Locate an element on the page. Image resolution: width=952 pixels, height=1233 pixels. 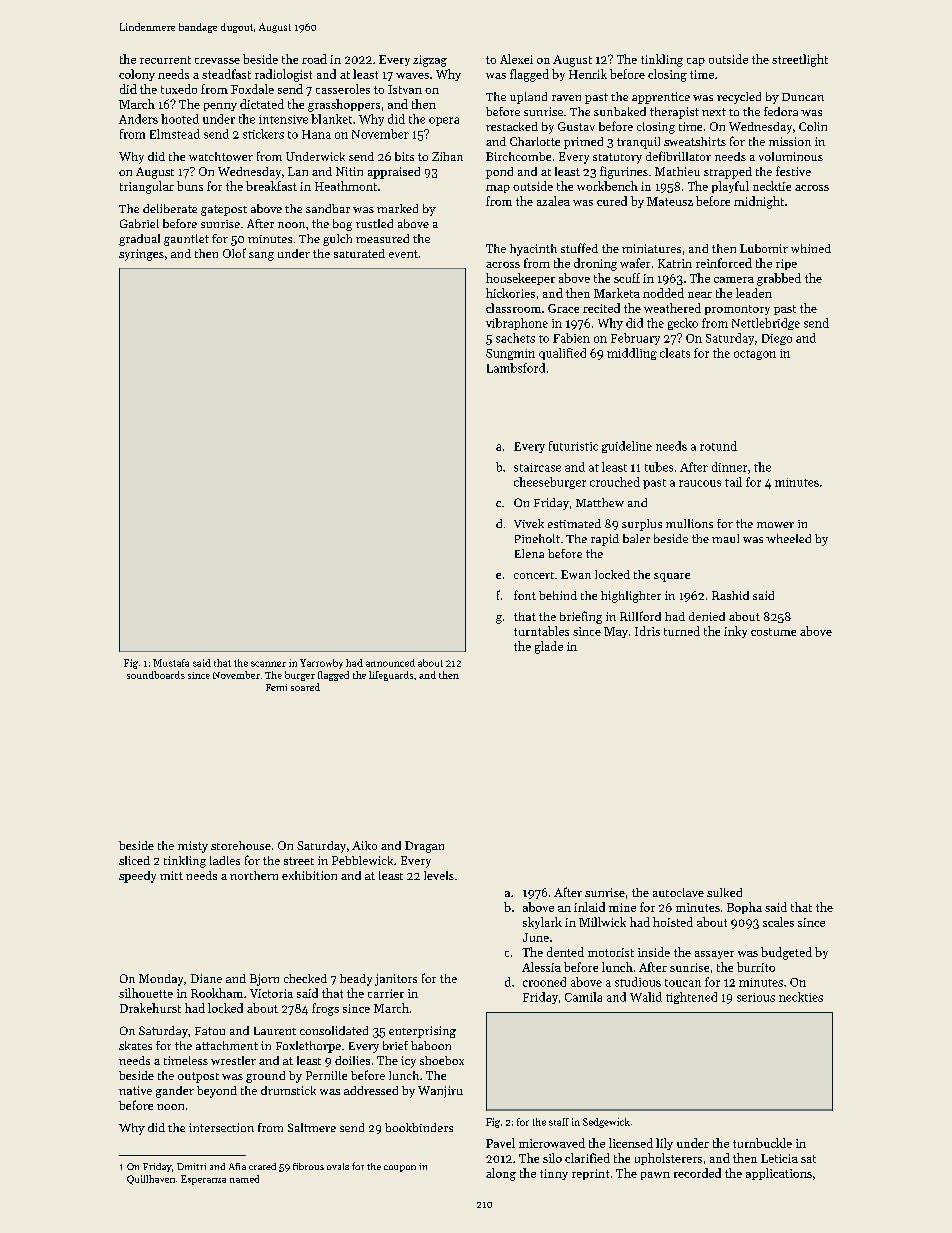
crevasse is located at coordinates (217, 61).
